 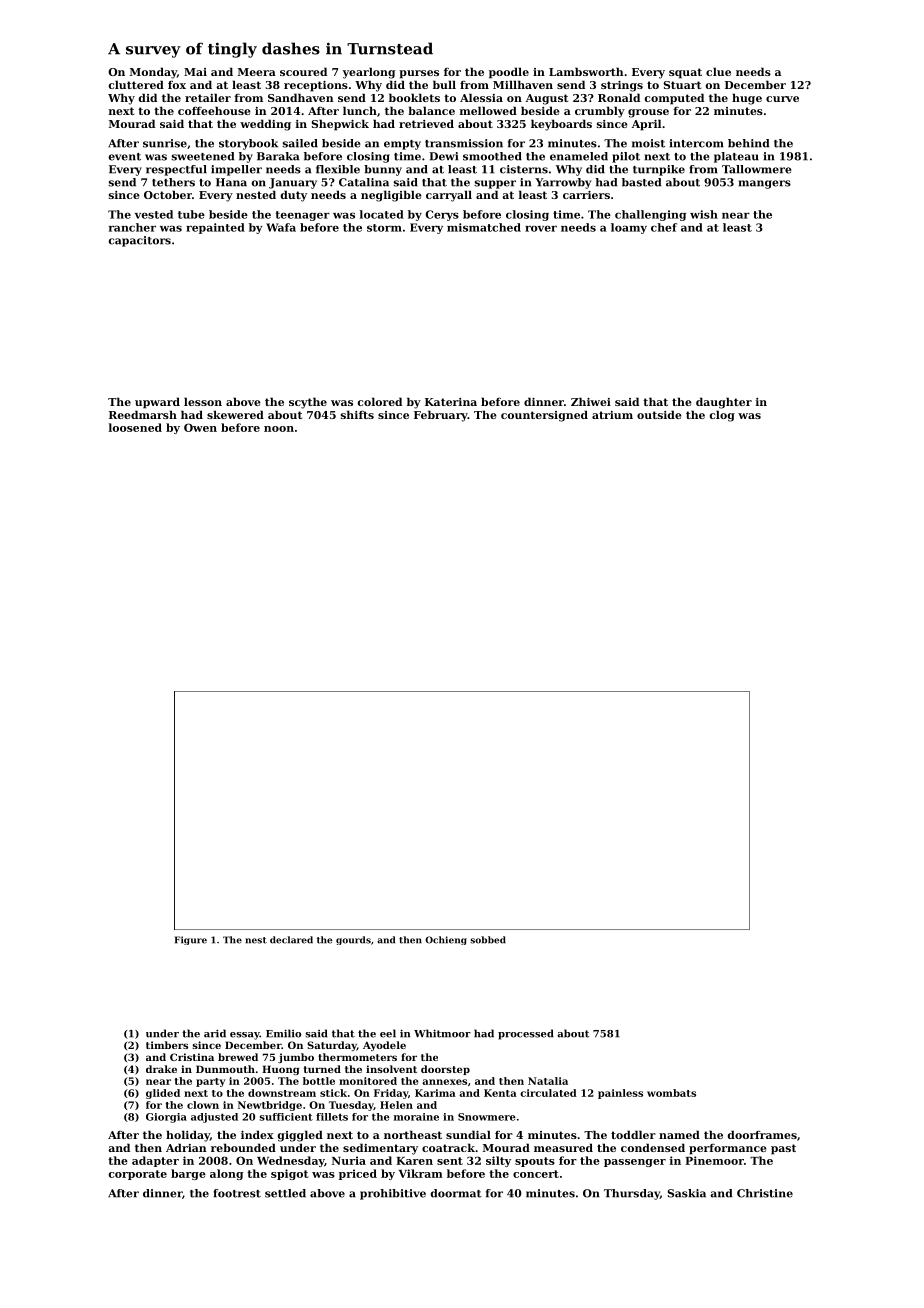 I want to click on loamy, so click(x=629, y=228).
